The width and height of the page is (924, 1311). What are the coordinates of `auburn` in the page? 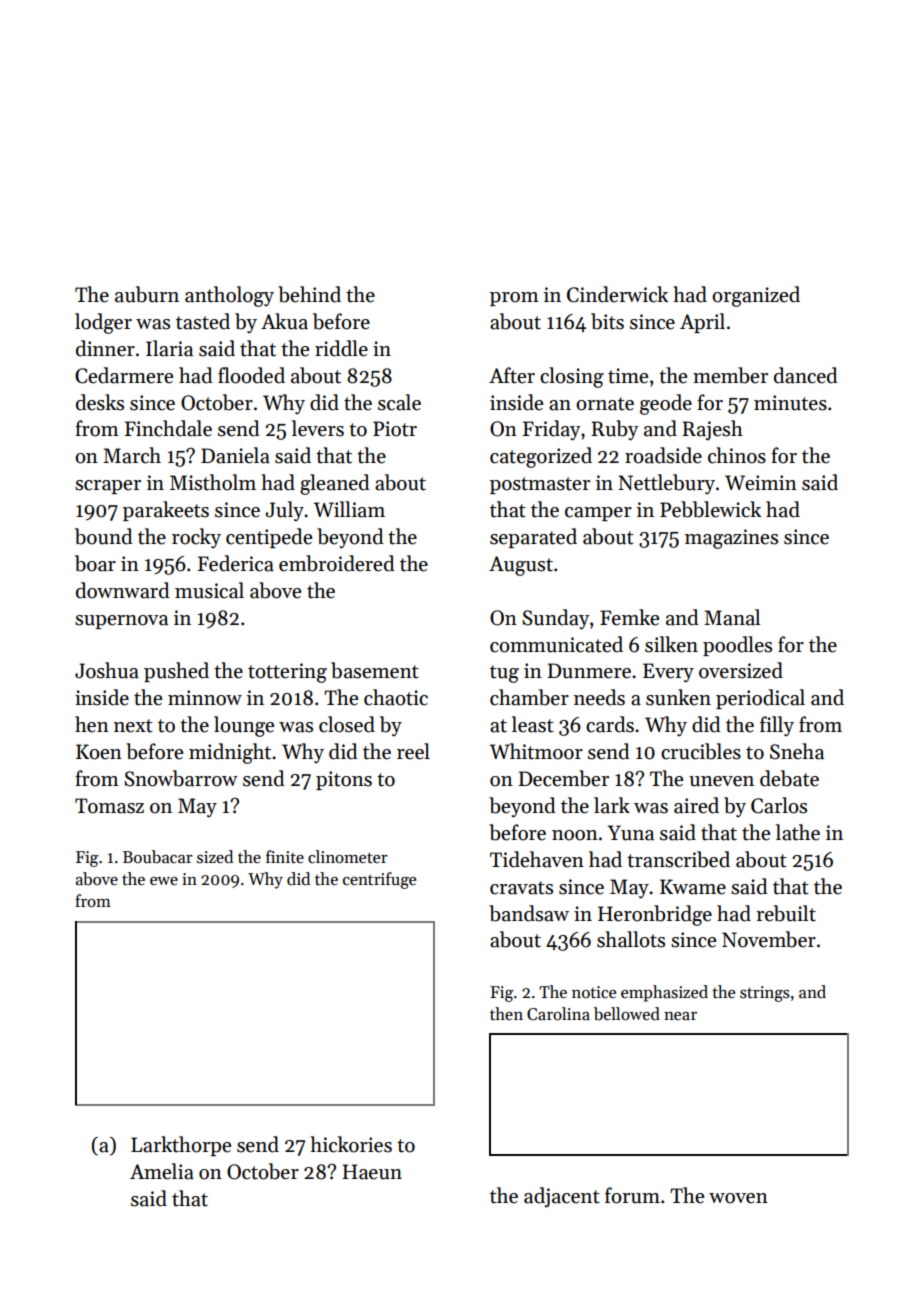 It's located at (147, 294).
